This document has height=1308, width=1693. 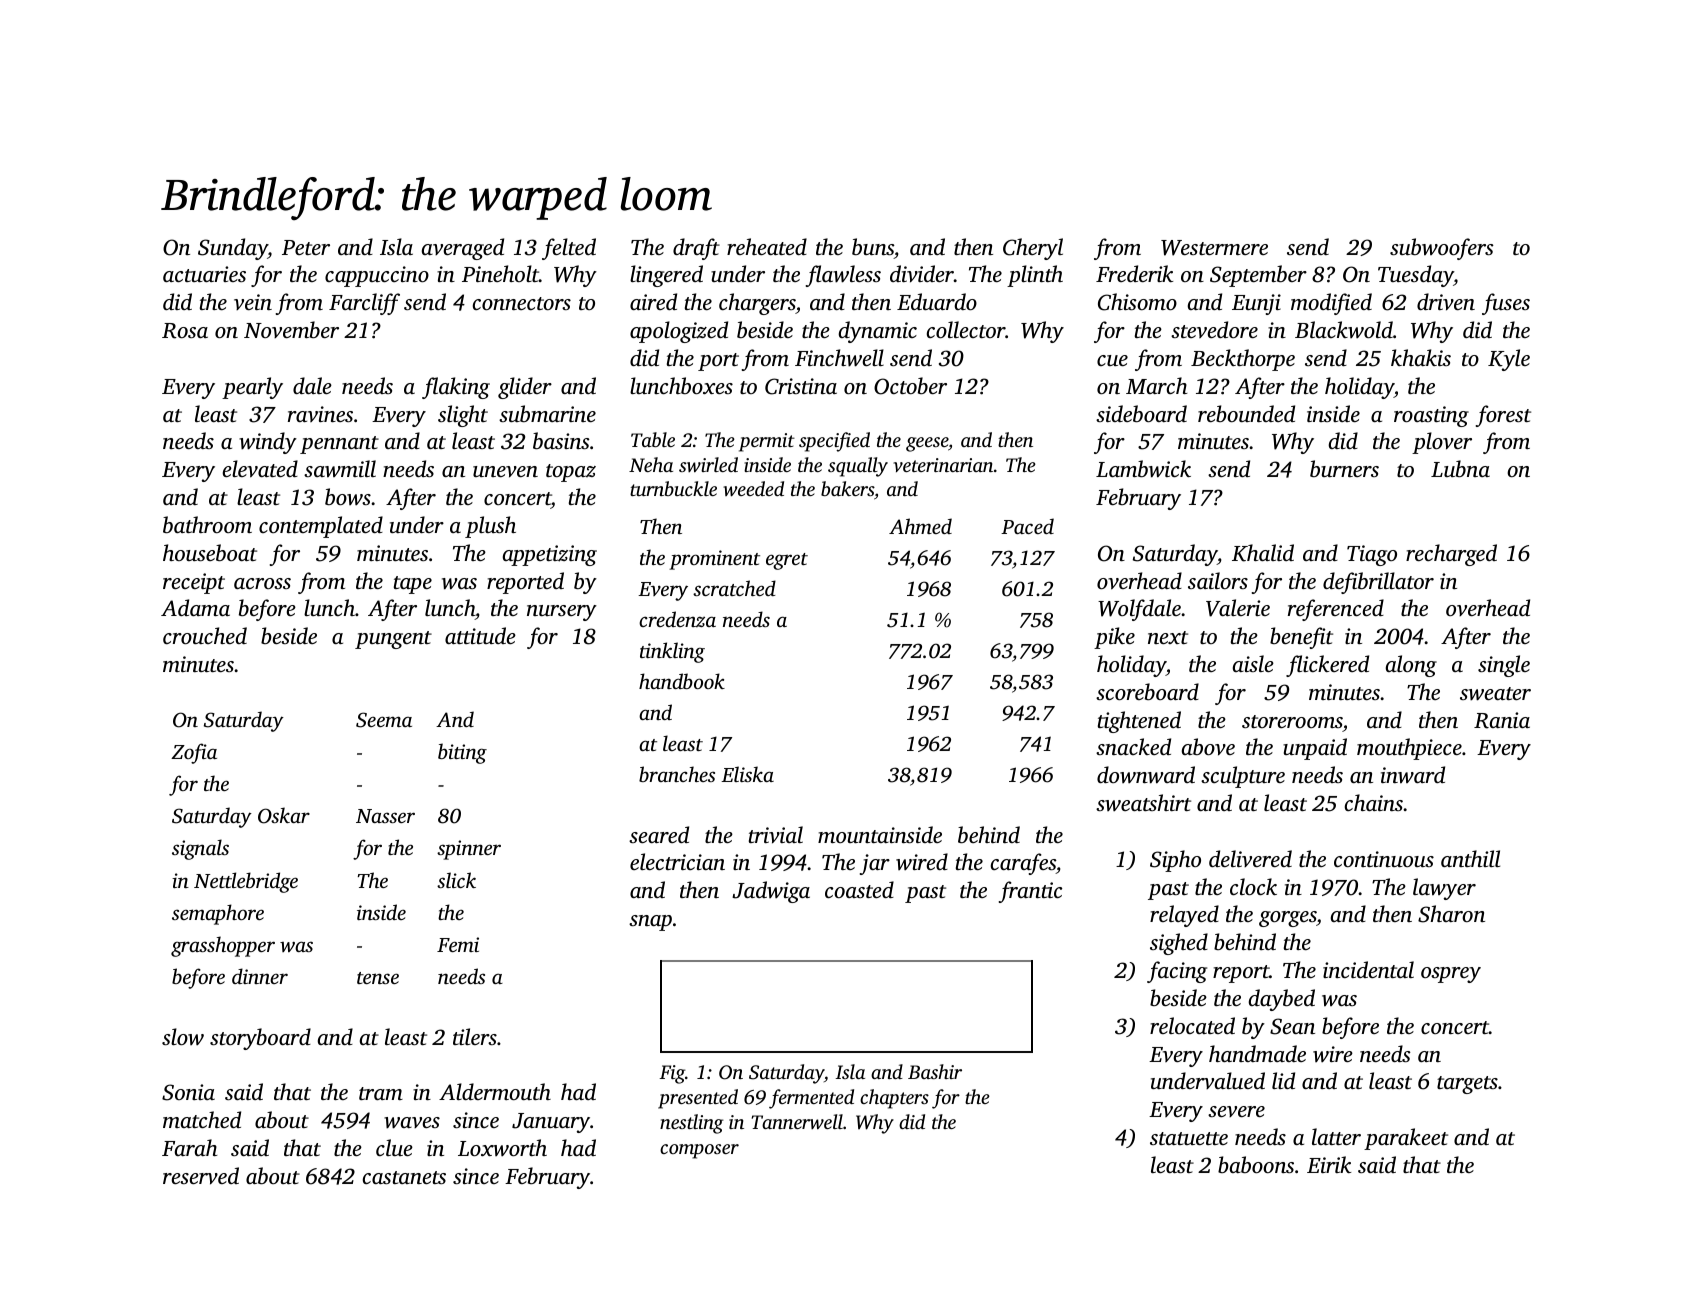 I want to click on electrician, so click(x=677, y=861).
